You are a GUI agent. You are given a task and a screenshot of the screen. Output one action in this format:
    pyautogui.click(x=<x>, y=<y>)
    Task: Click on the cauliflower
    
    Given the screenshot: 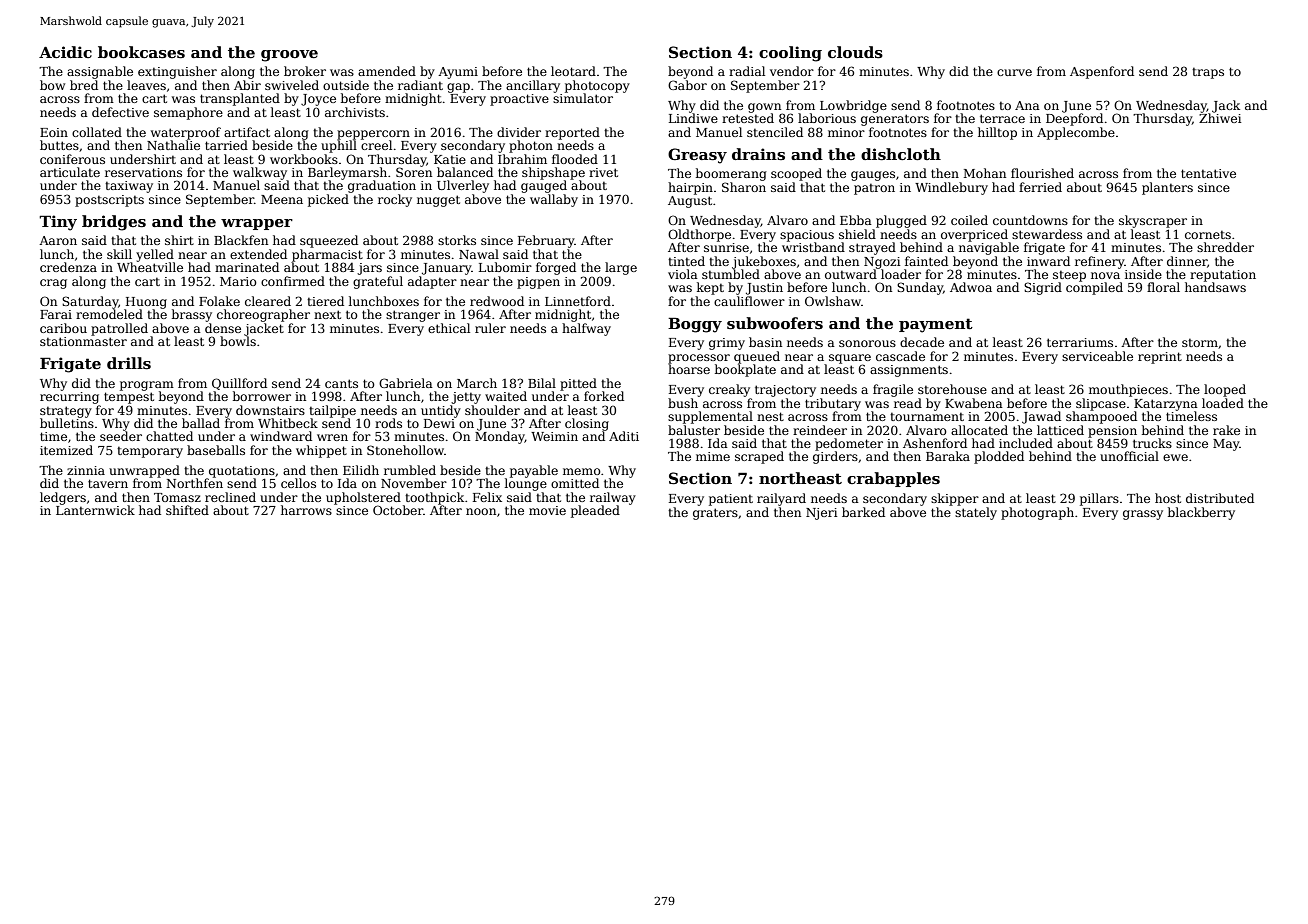 What is the action you would take?
    pyautogui.click(x=749, y=301)
